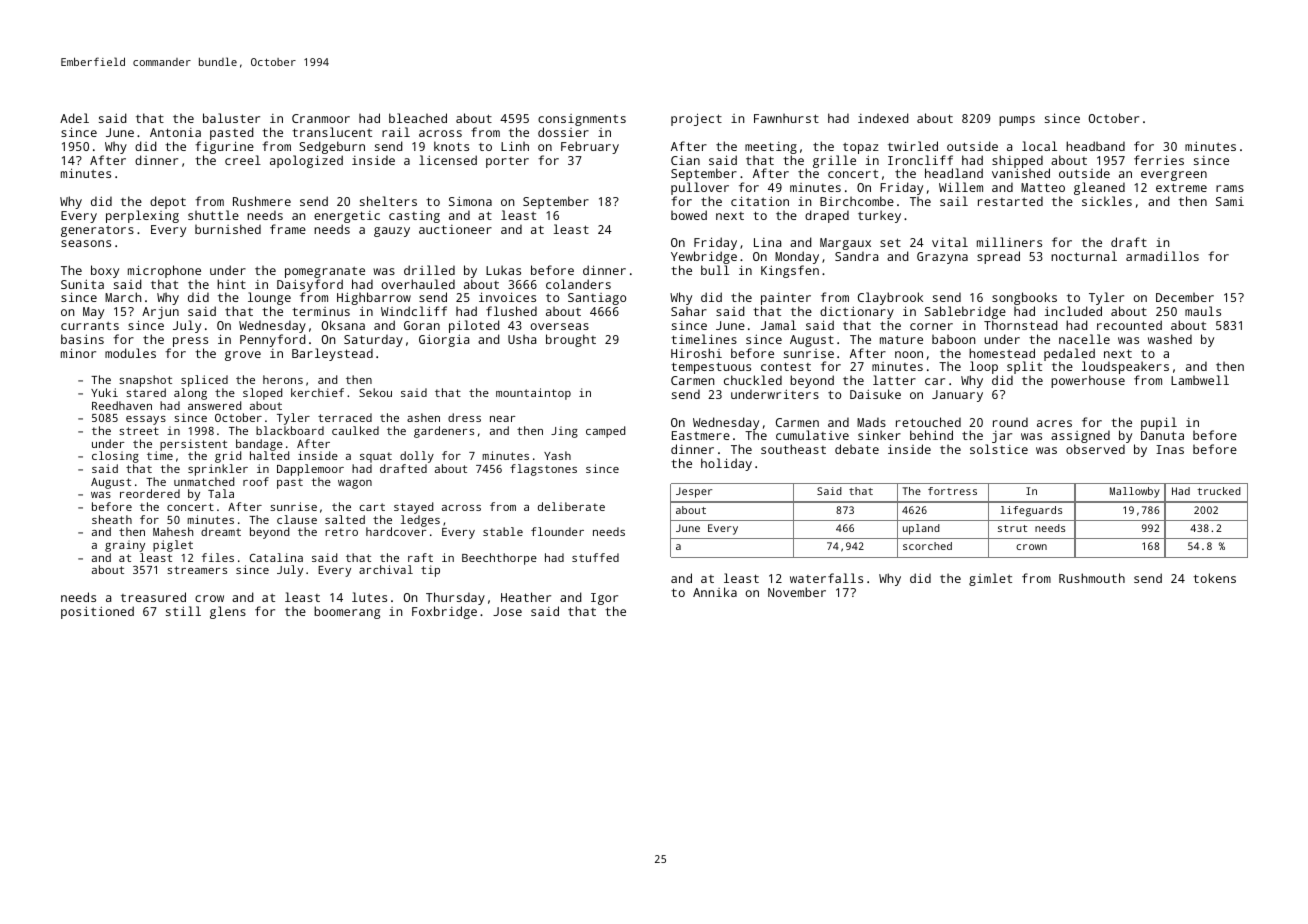 The height and width of the screenshot is (924, 1308). I want to click on Simona, so click(470, 201).
